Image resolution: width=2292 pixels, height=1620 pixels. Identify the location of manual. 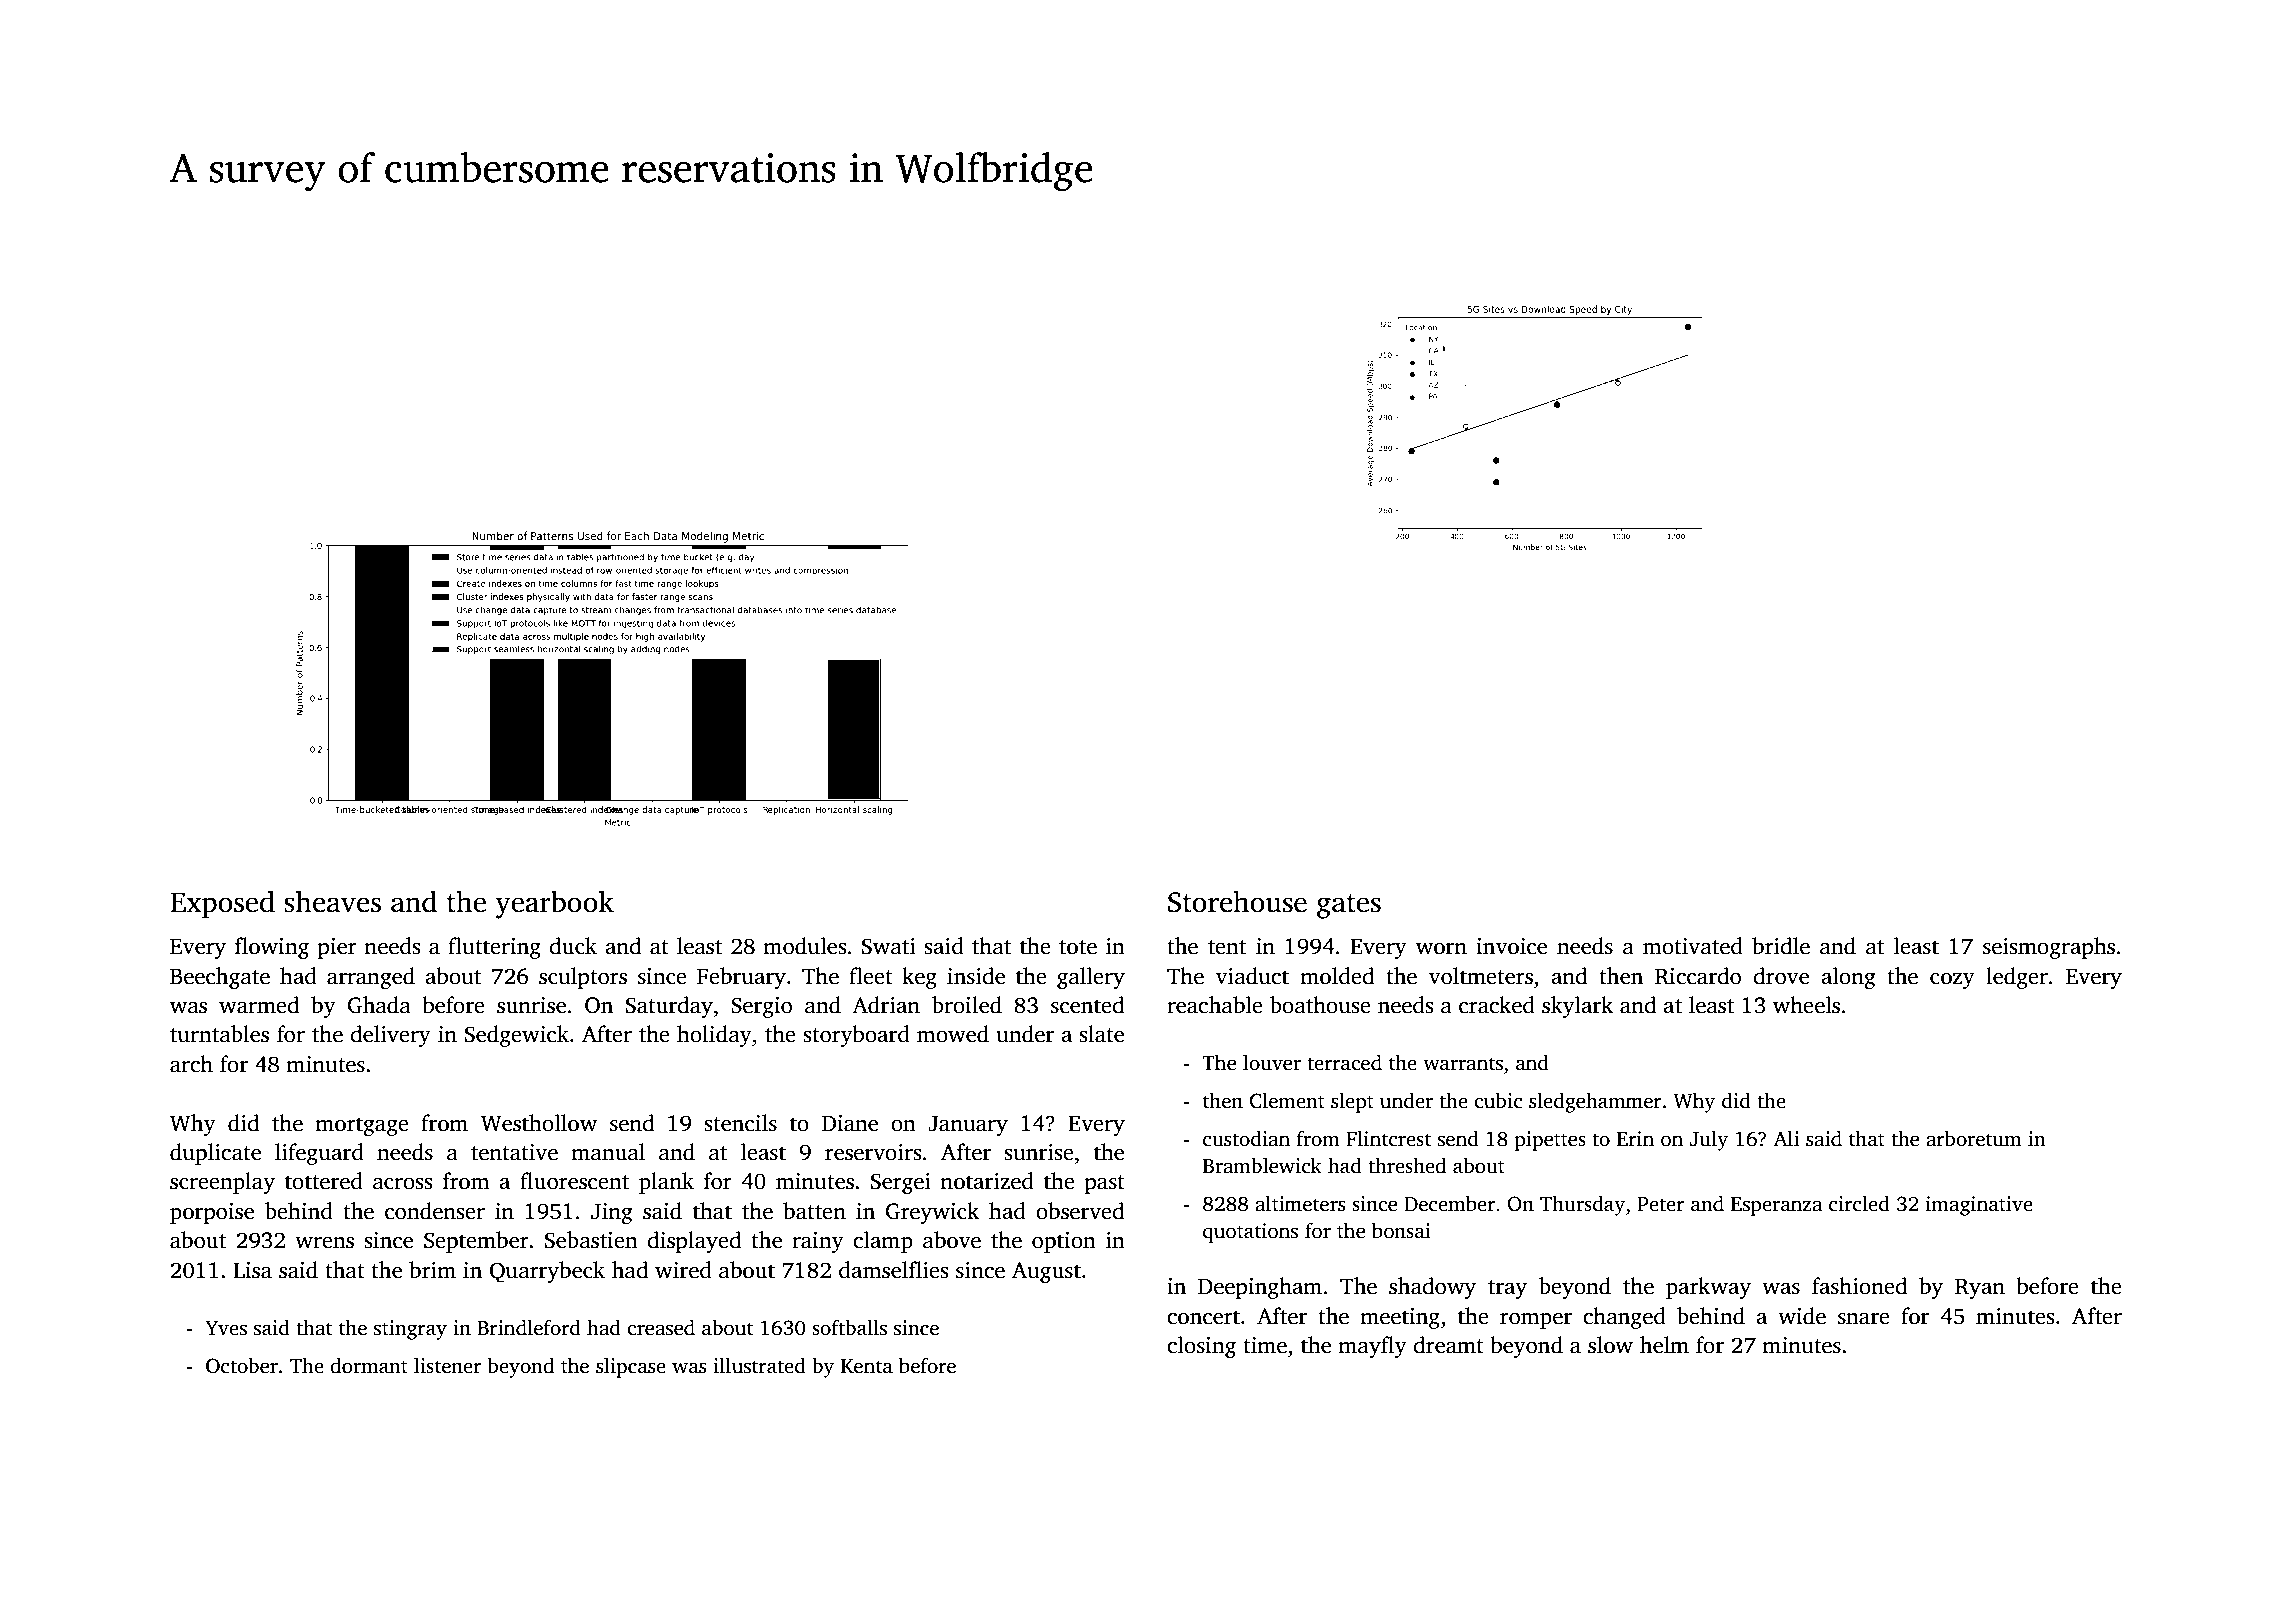
(608, 1152).
